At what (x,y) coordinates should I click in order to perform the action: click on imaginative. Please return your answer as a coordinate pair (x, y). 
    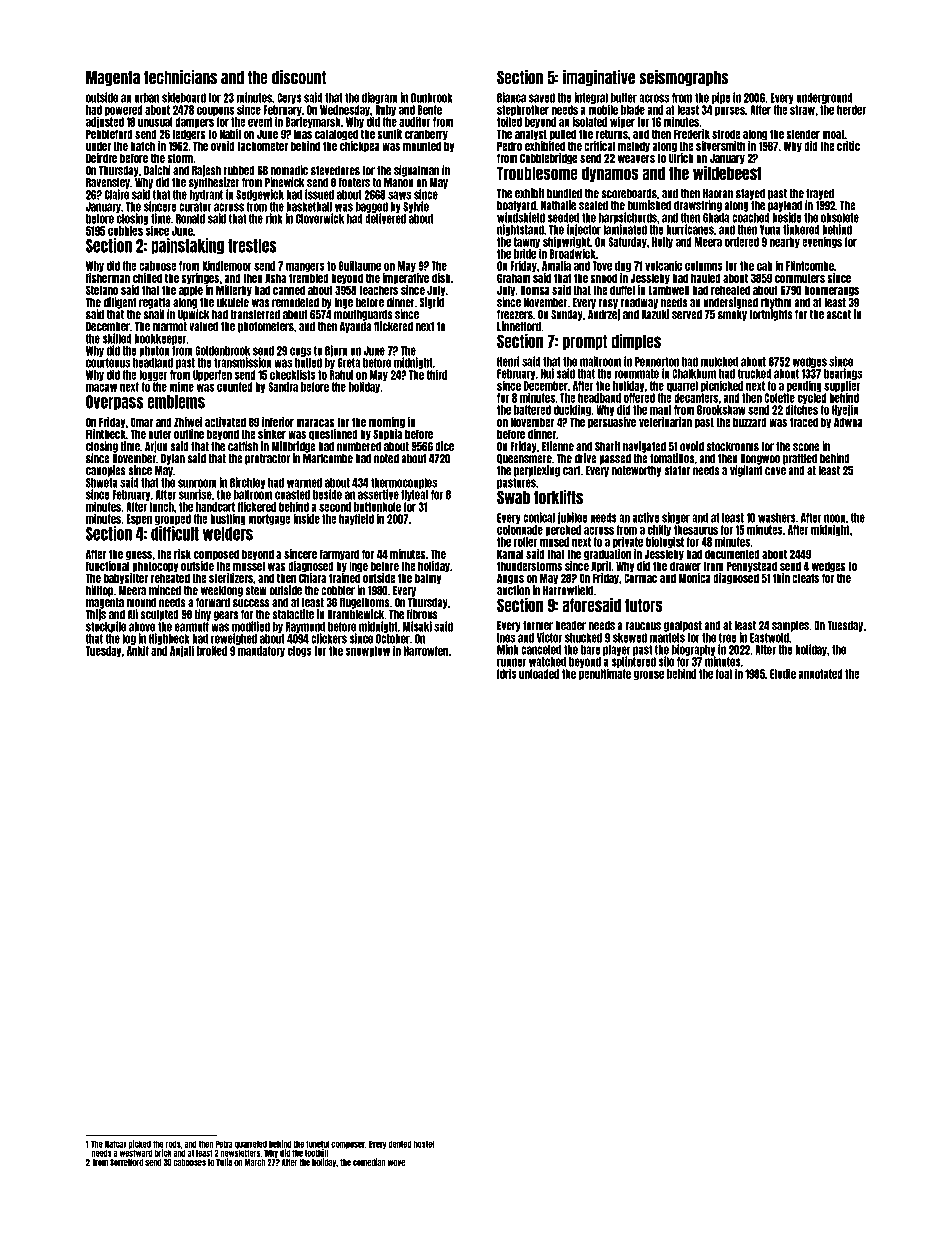
    Looking at the image, I should click on (599, 78).
